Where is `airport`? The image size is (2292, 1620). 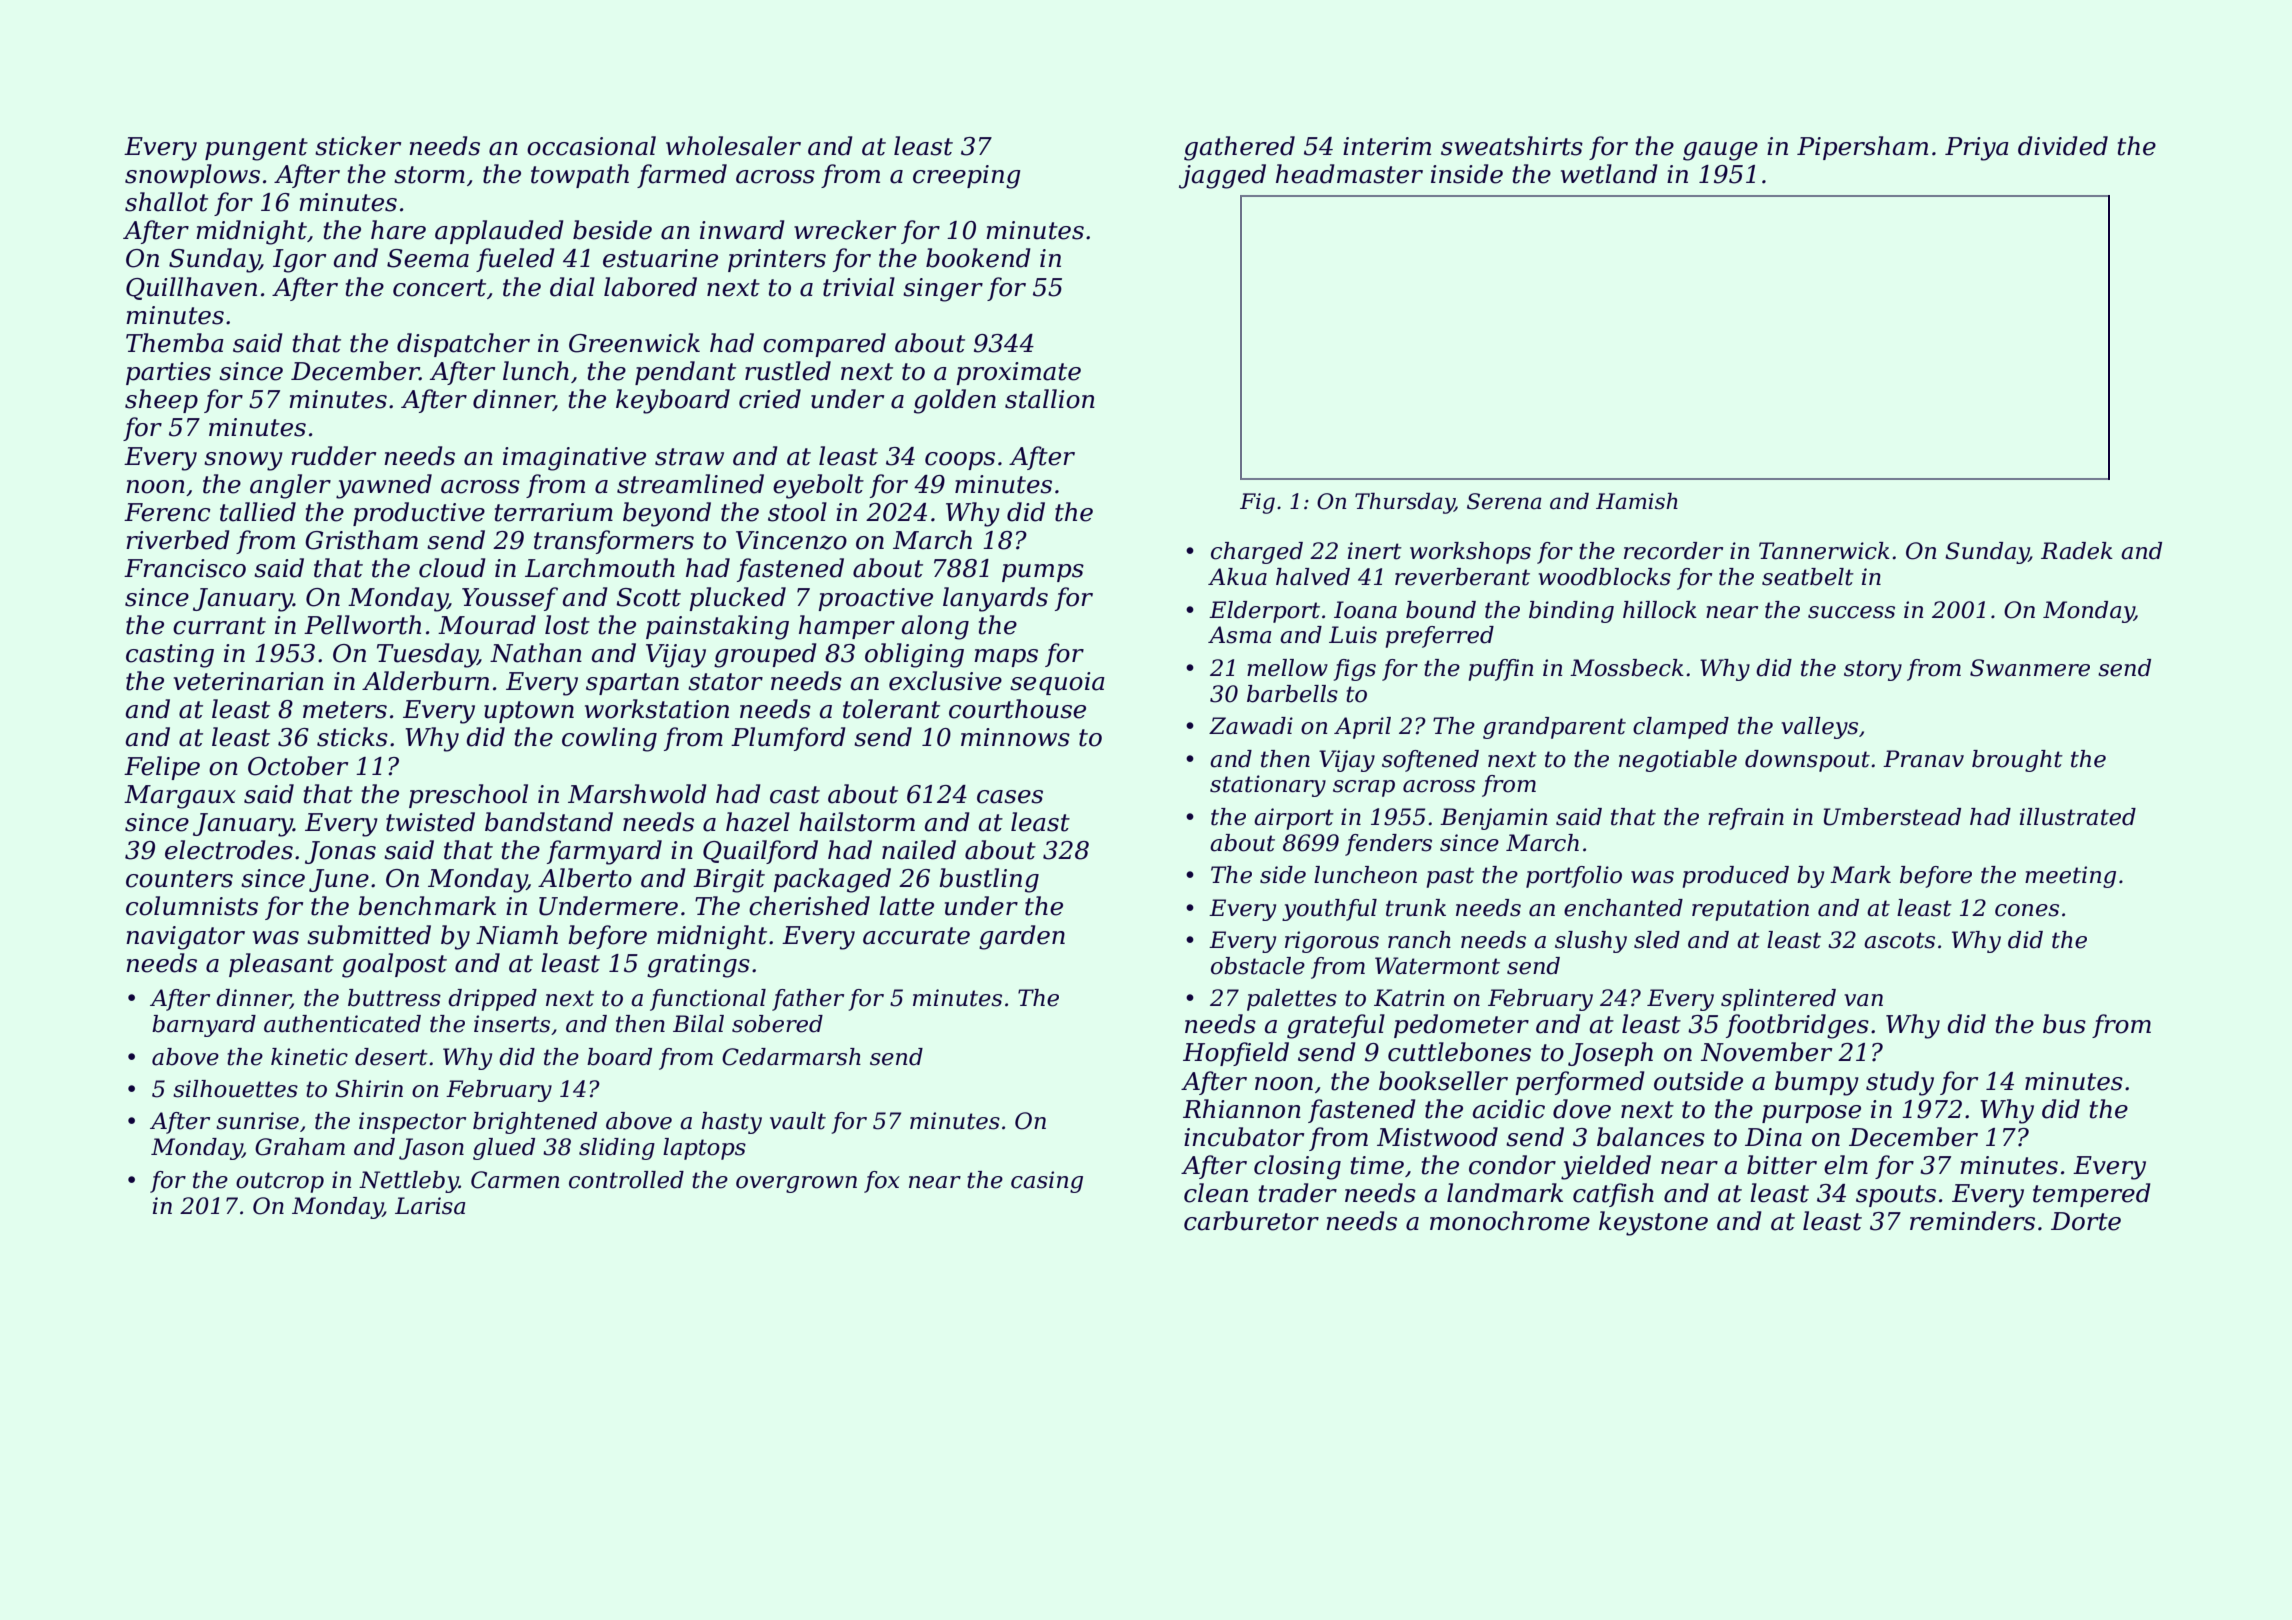 airport is located at coordinates (1294, 819).
